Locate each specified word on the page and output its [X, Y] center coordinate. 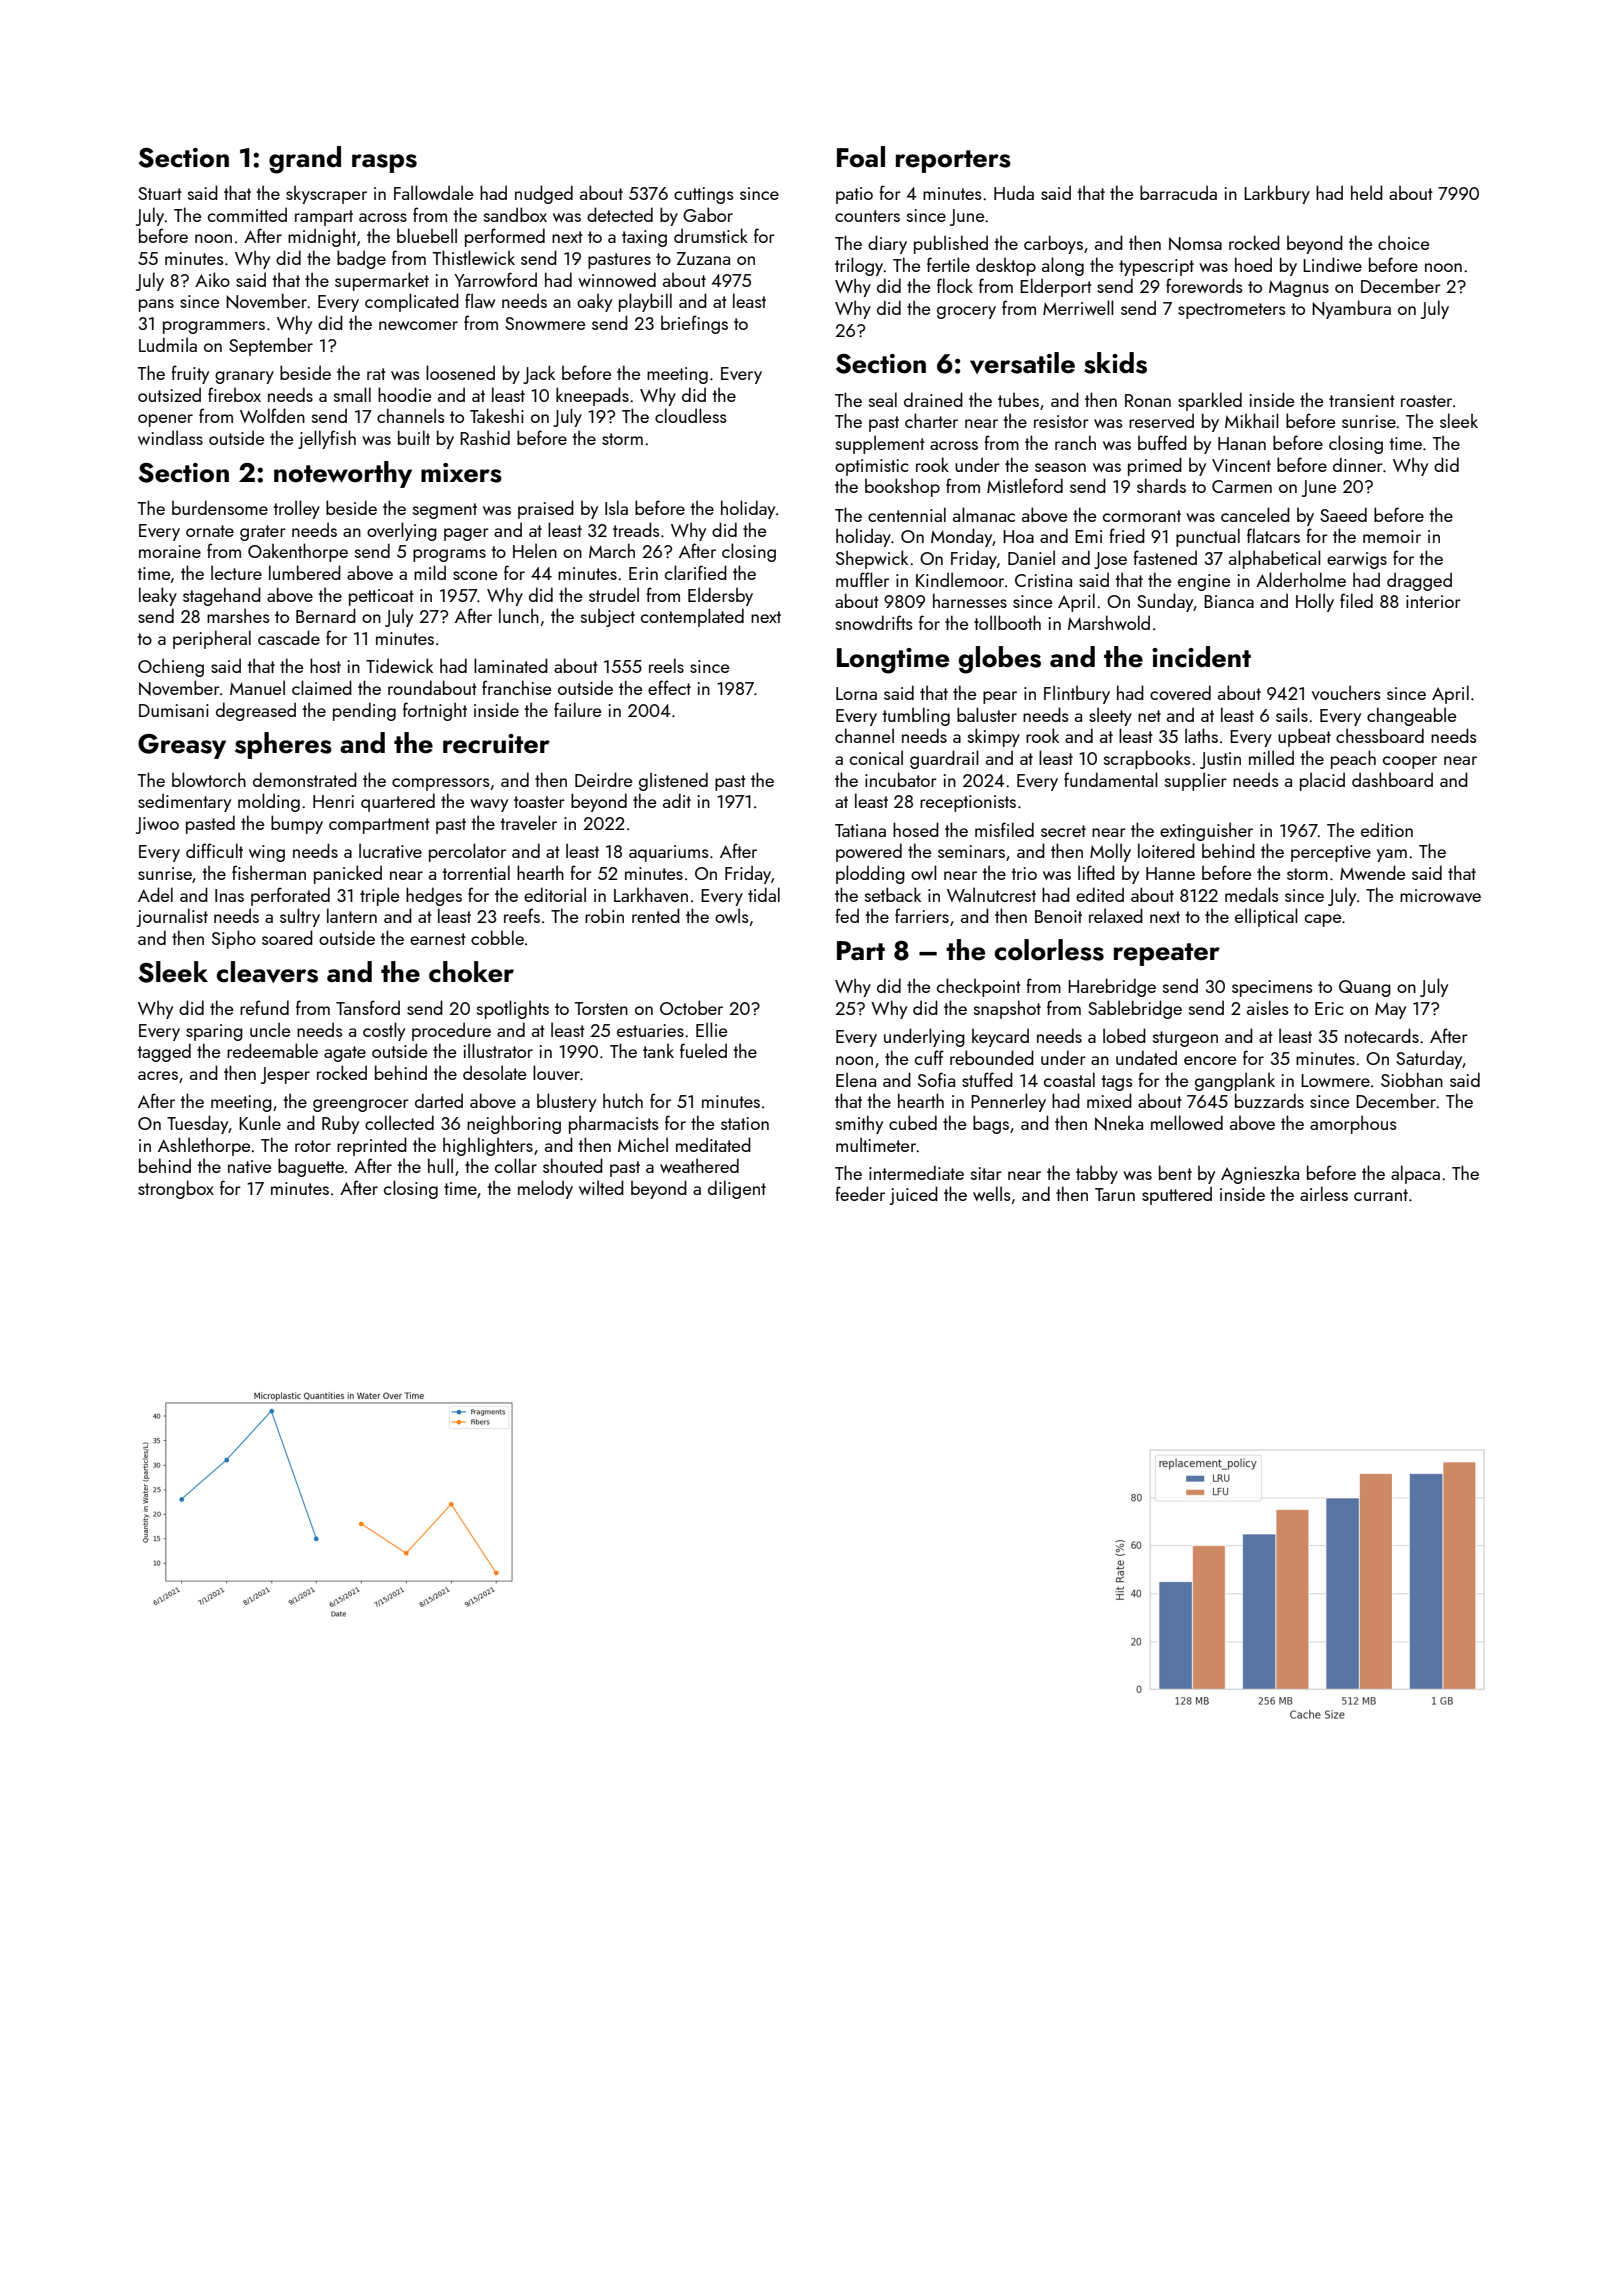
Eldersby [720, 596]
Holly [1315, 602]
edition [1387, 829]
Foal [861, 157]
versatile [1022, 363]
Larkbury [1277, 194]
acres [158, 1075]
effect [669, 687]
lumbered [305, 572]
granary [244, 377]
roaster [1426, 401]
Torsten [601, 1008]
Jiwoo [157, 825]
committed [247, 214]
